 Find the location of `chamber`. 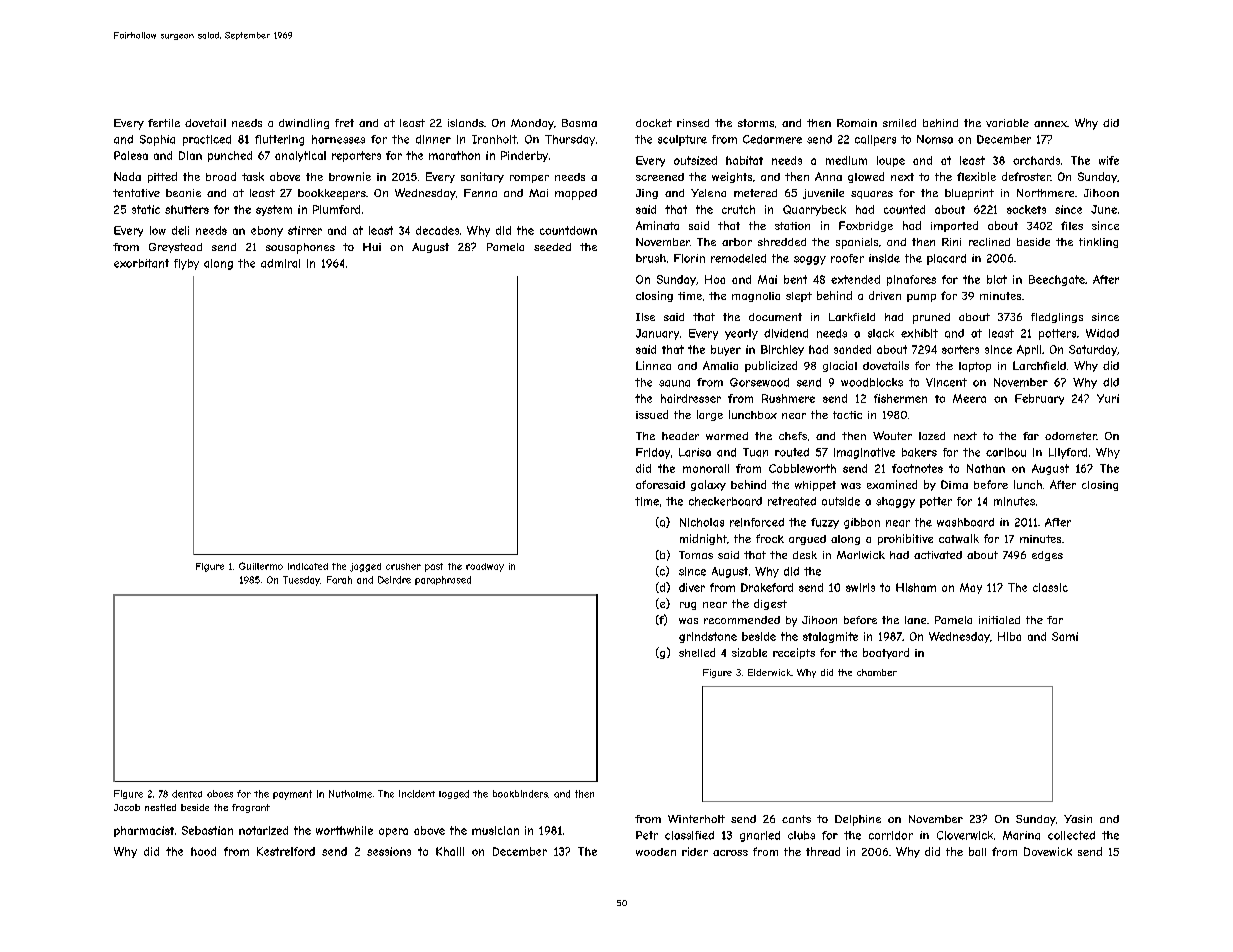

chamber is located at coordinates (877, 672).
